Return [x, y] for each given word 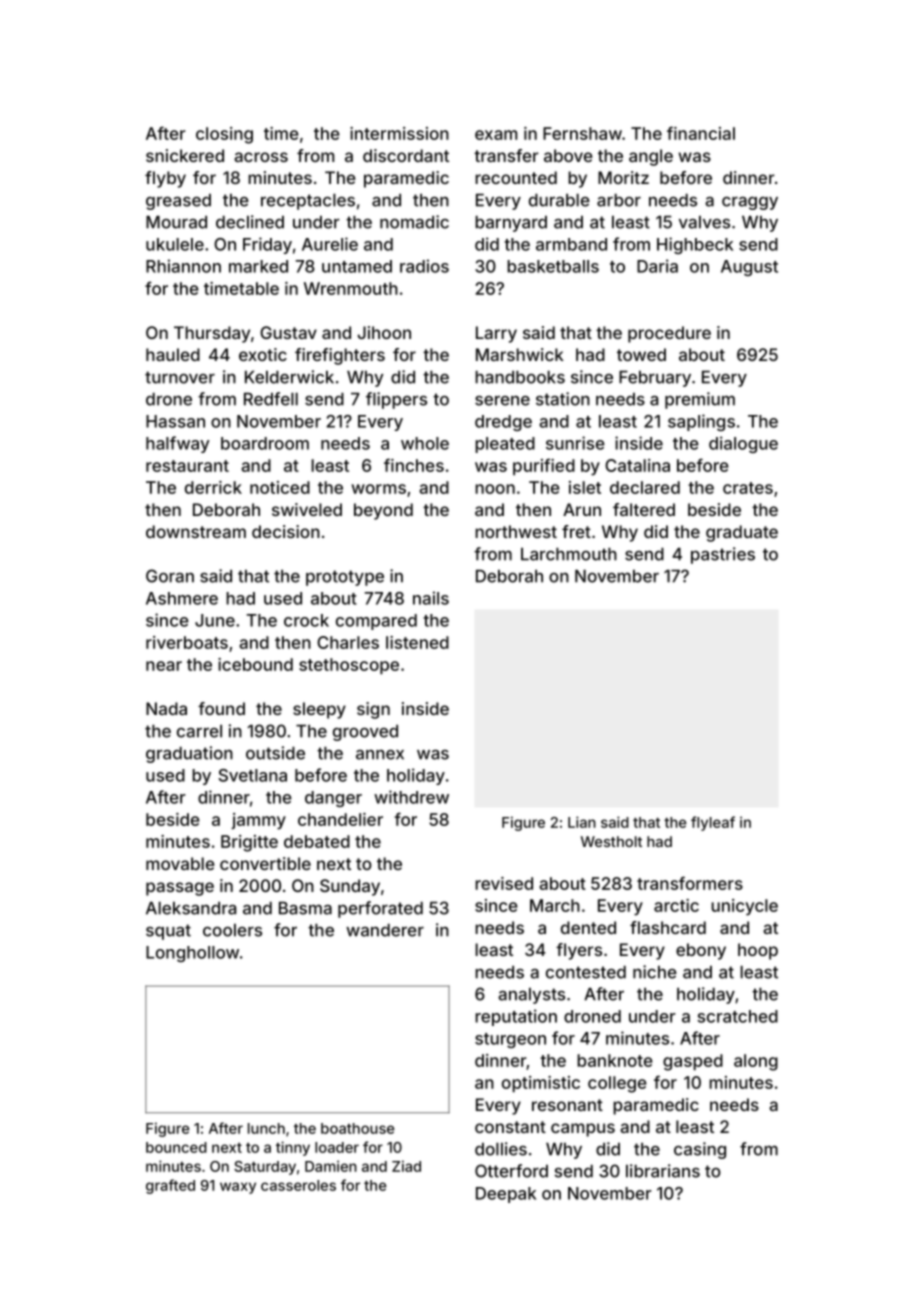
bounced [176, 1147]
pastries [723, 555]
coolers [232, 930]
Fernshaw [582, 133]
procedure [669, 334]
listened [417, 642]
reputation [516, 1017]
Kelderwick [289, 377]
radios [424, 266]
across [261, 157]
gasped [693, 1062]
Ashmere [182, 598]
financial [701, 133]
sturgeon [510, 1040]
